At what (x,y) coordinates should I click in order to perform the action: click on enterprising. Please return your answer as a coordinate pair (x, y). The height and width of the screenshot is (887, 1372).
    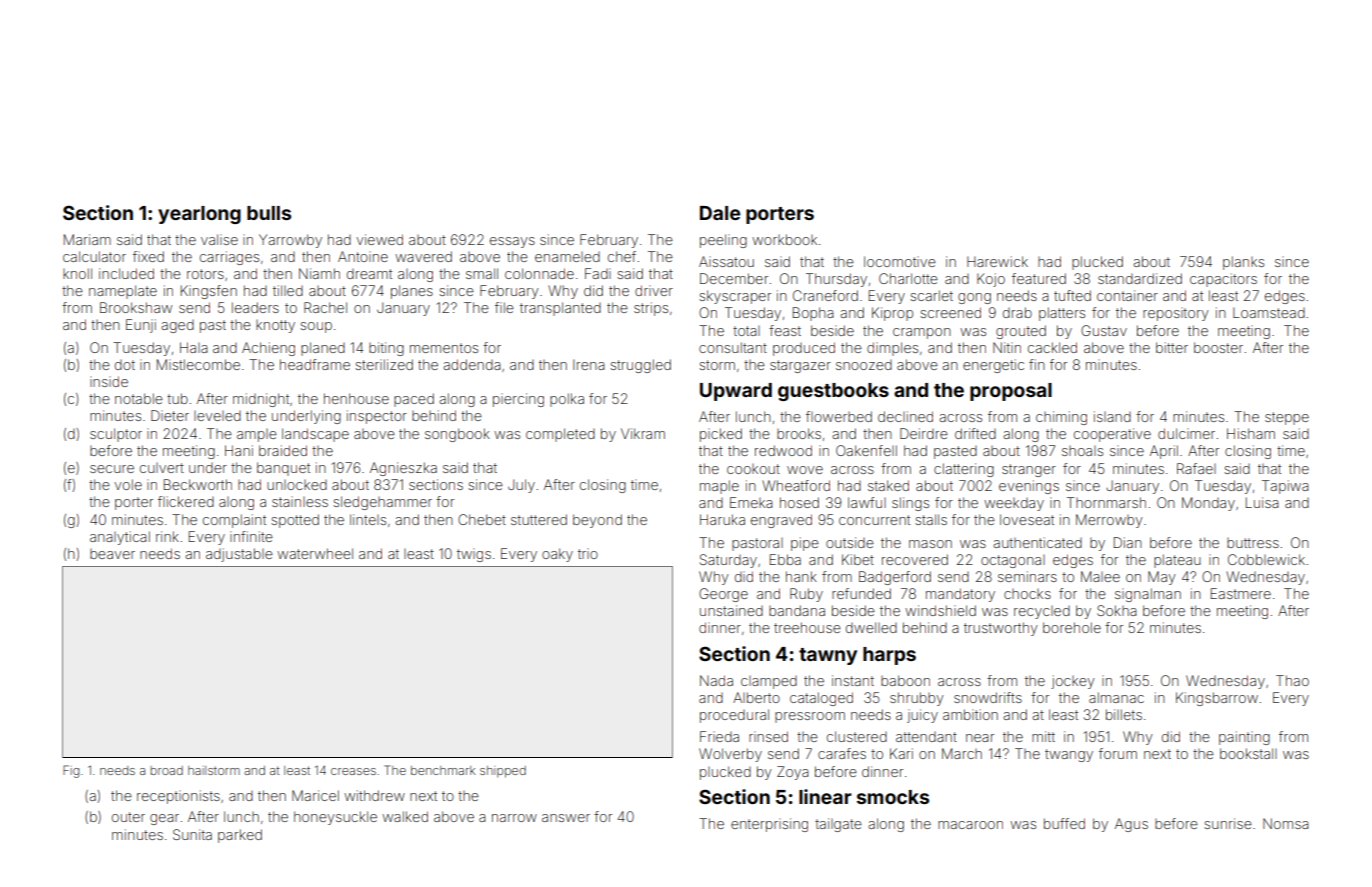
    Looking at the image, I should click on (769, 825).
